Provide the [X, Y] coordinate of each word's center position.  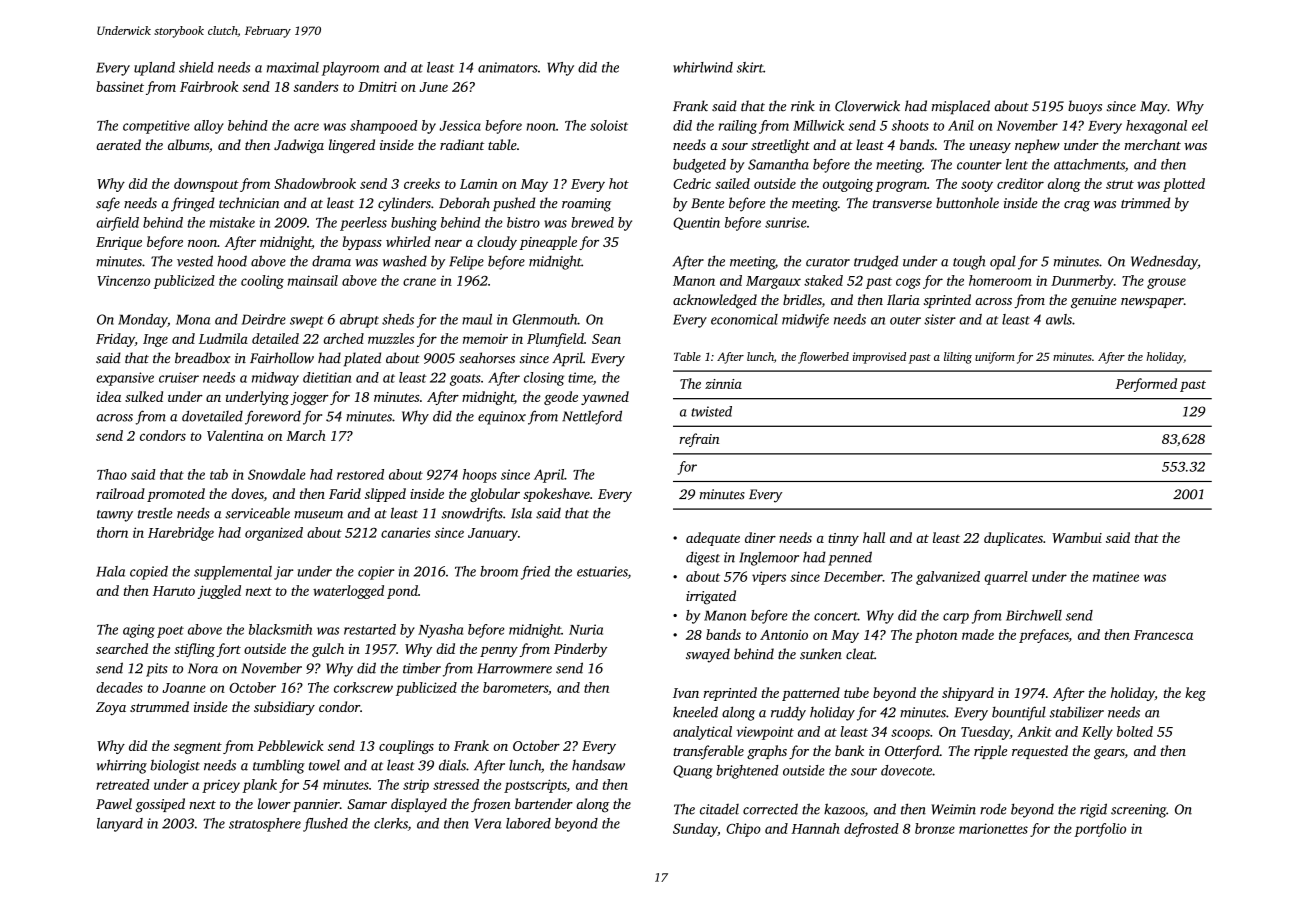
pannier [316, 805]
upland [154, 69]
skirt [750, 67]
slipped [385, 495]
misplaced [961, 107]
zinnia [723, 384]
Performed [1146, 385]
